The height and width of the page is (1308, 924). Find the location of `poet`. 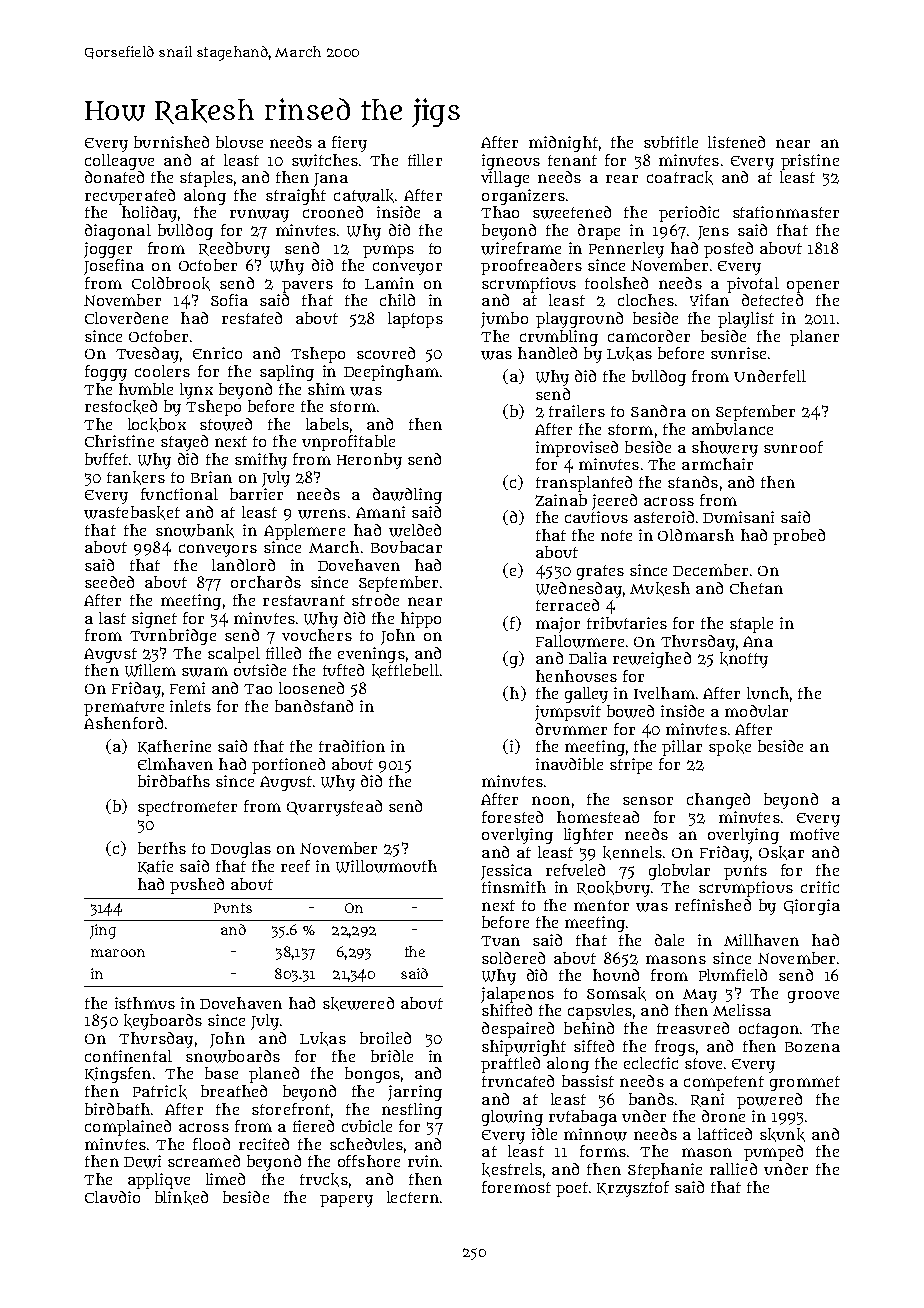

poet is located at coordinates (572, 1189).
